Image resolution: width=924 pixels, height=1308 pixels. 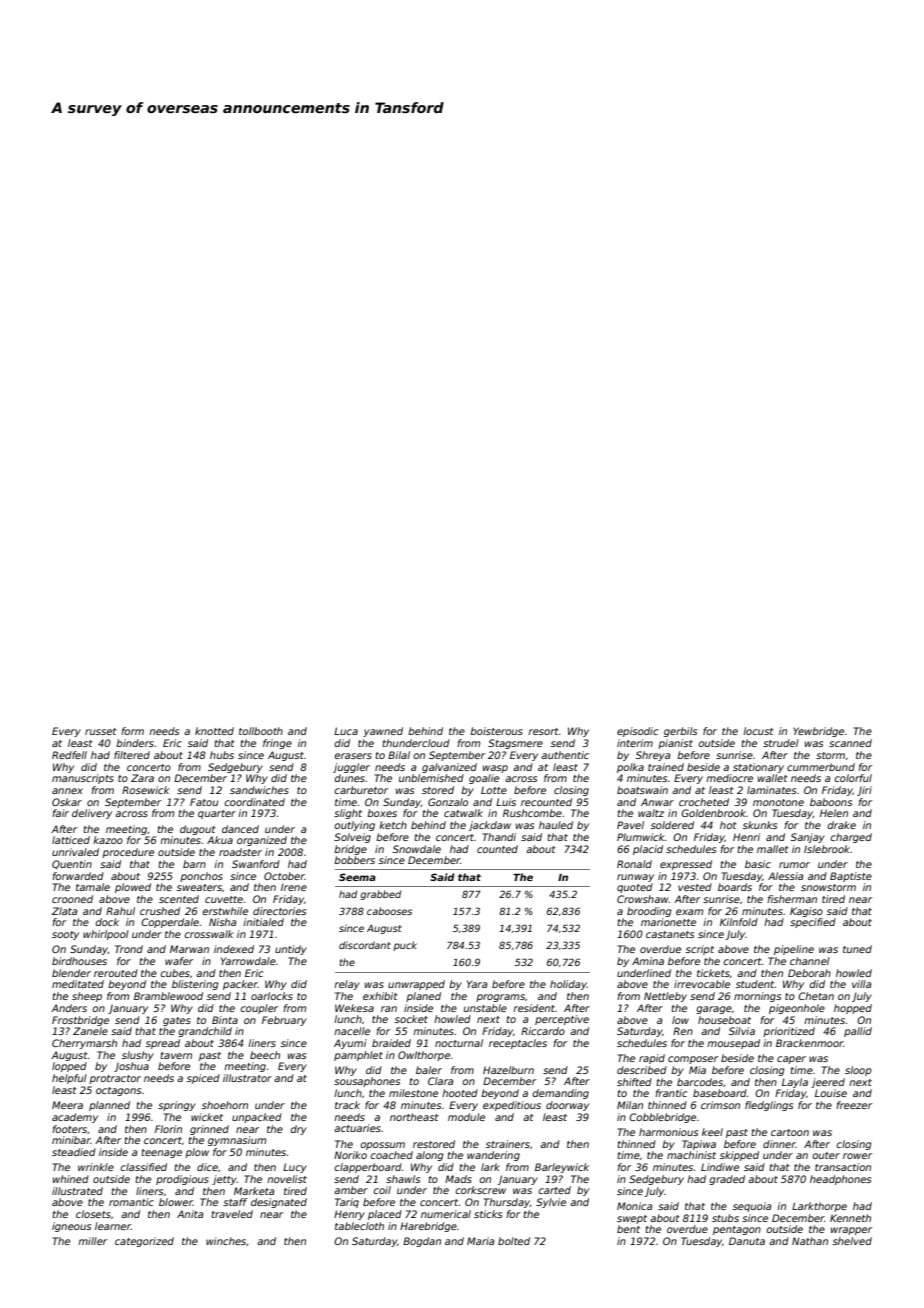 I want to click on frantic, so click(x=671, y=1093).
